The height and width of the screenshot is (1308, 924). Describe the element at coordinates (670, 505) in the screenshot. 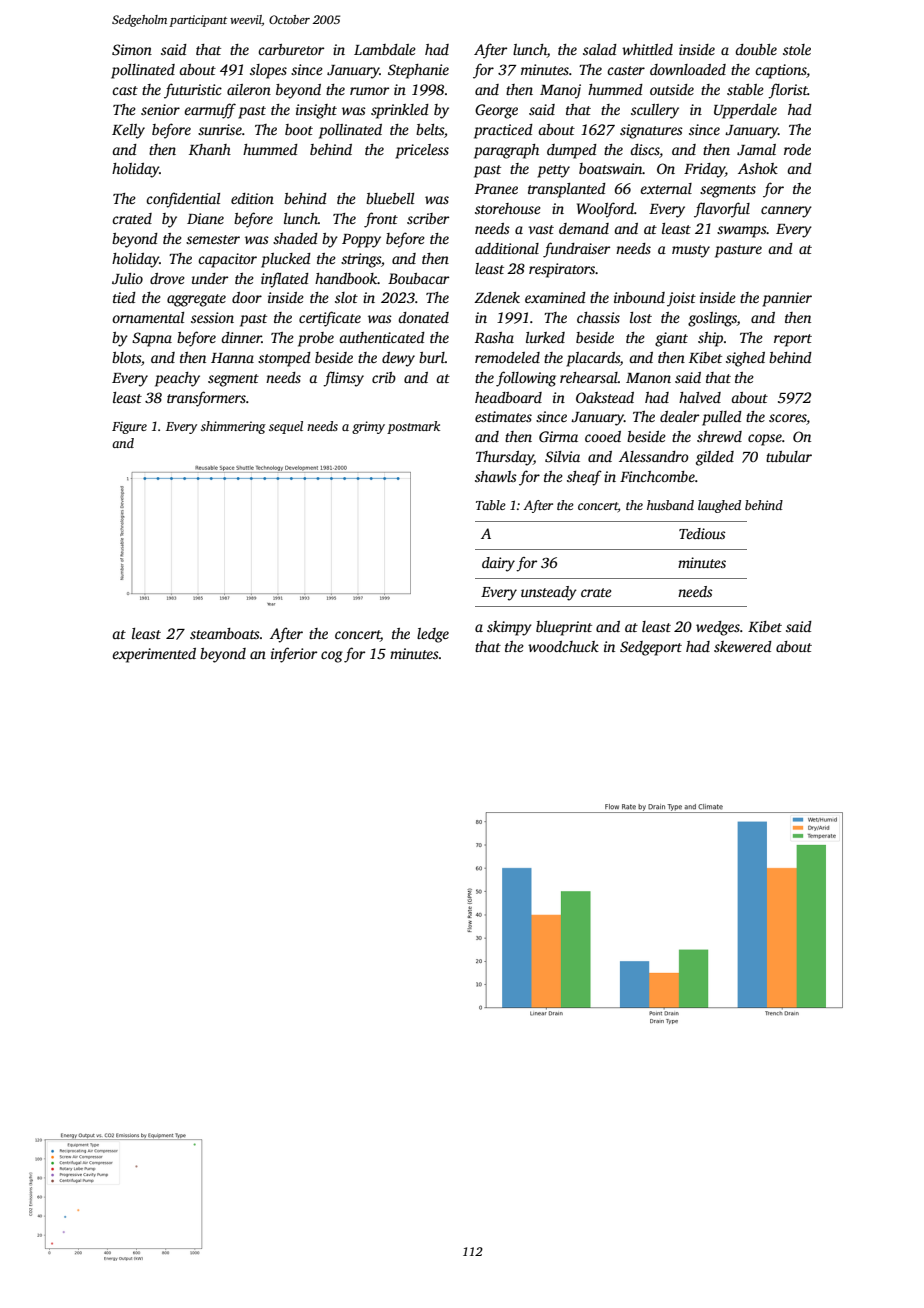

I see `husband` at that location.
